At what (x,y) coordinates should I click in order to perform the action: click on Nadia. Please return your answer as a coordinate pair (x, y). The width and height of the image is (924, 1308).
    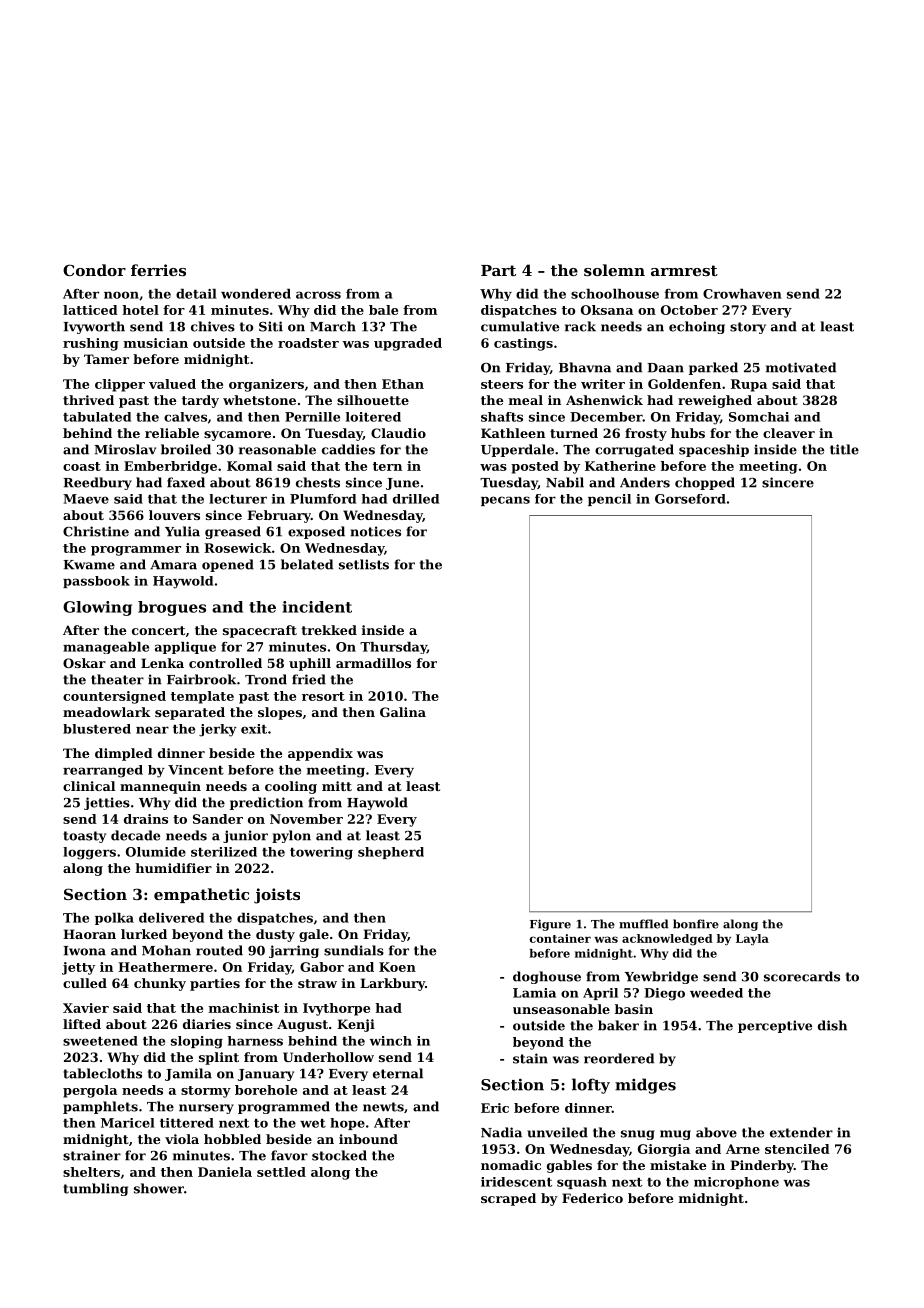
    Looking at the image, I should click on (501, 1132).
